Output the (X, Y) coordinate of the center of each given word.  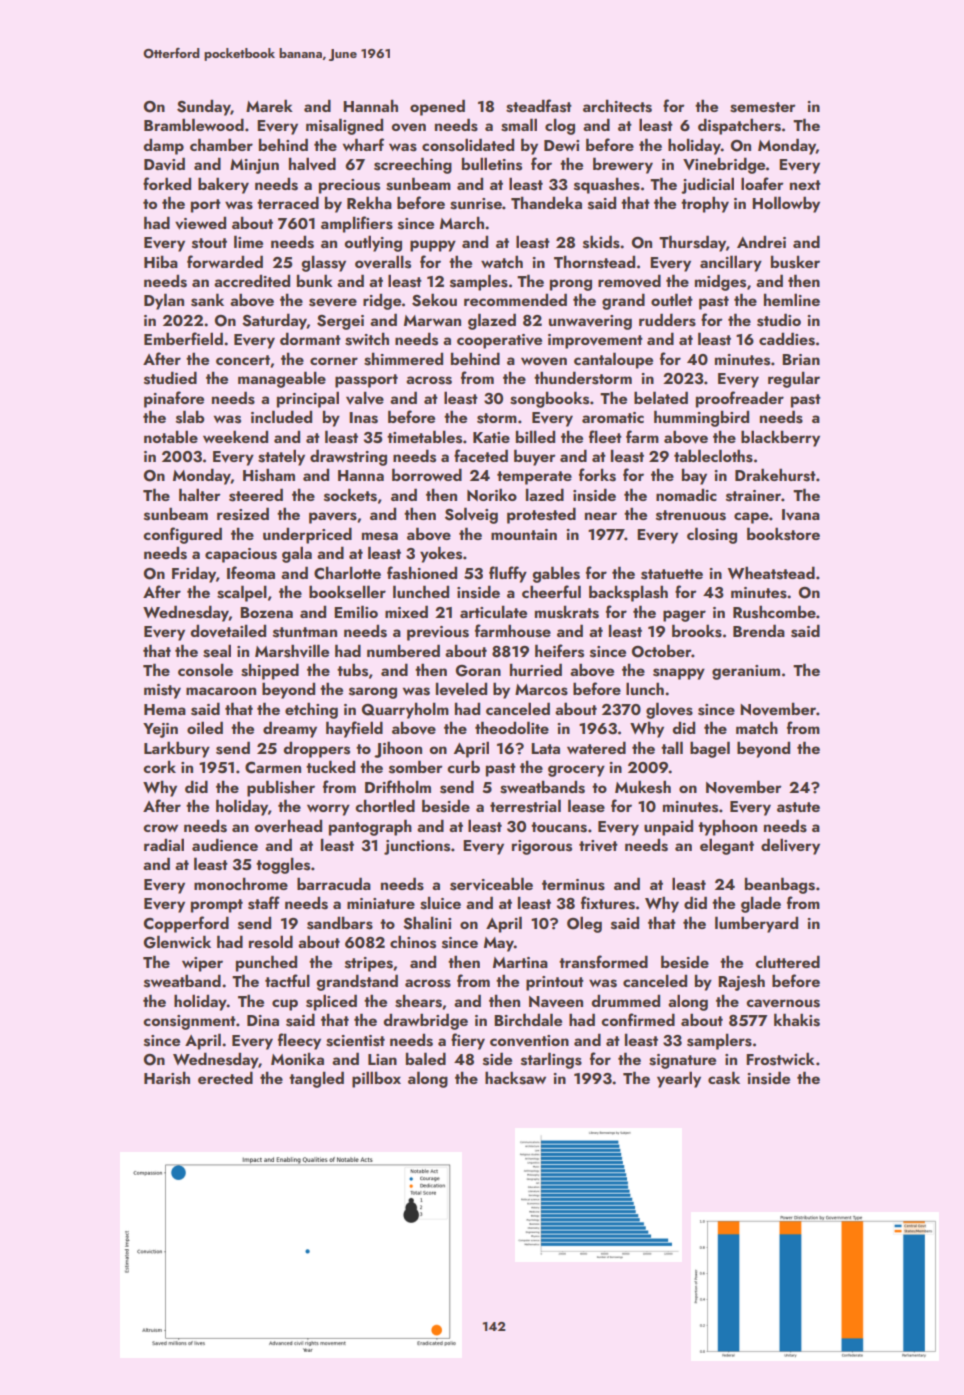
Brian (801, 359)
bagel (710, 749)
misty (162, 691)
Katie (491, 437)
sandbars (340, 923)
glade (761, 904)
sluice (440, 903)
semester (763, 107)
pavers (333, 518)
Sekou (434, 300)
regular (794, 379)
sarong (373, 693)
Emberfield (183, 338)
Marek (269, 105)
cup (285, 1005)
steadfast (539, 106)
